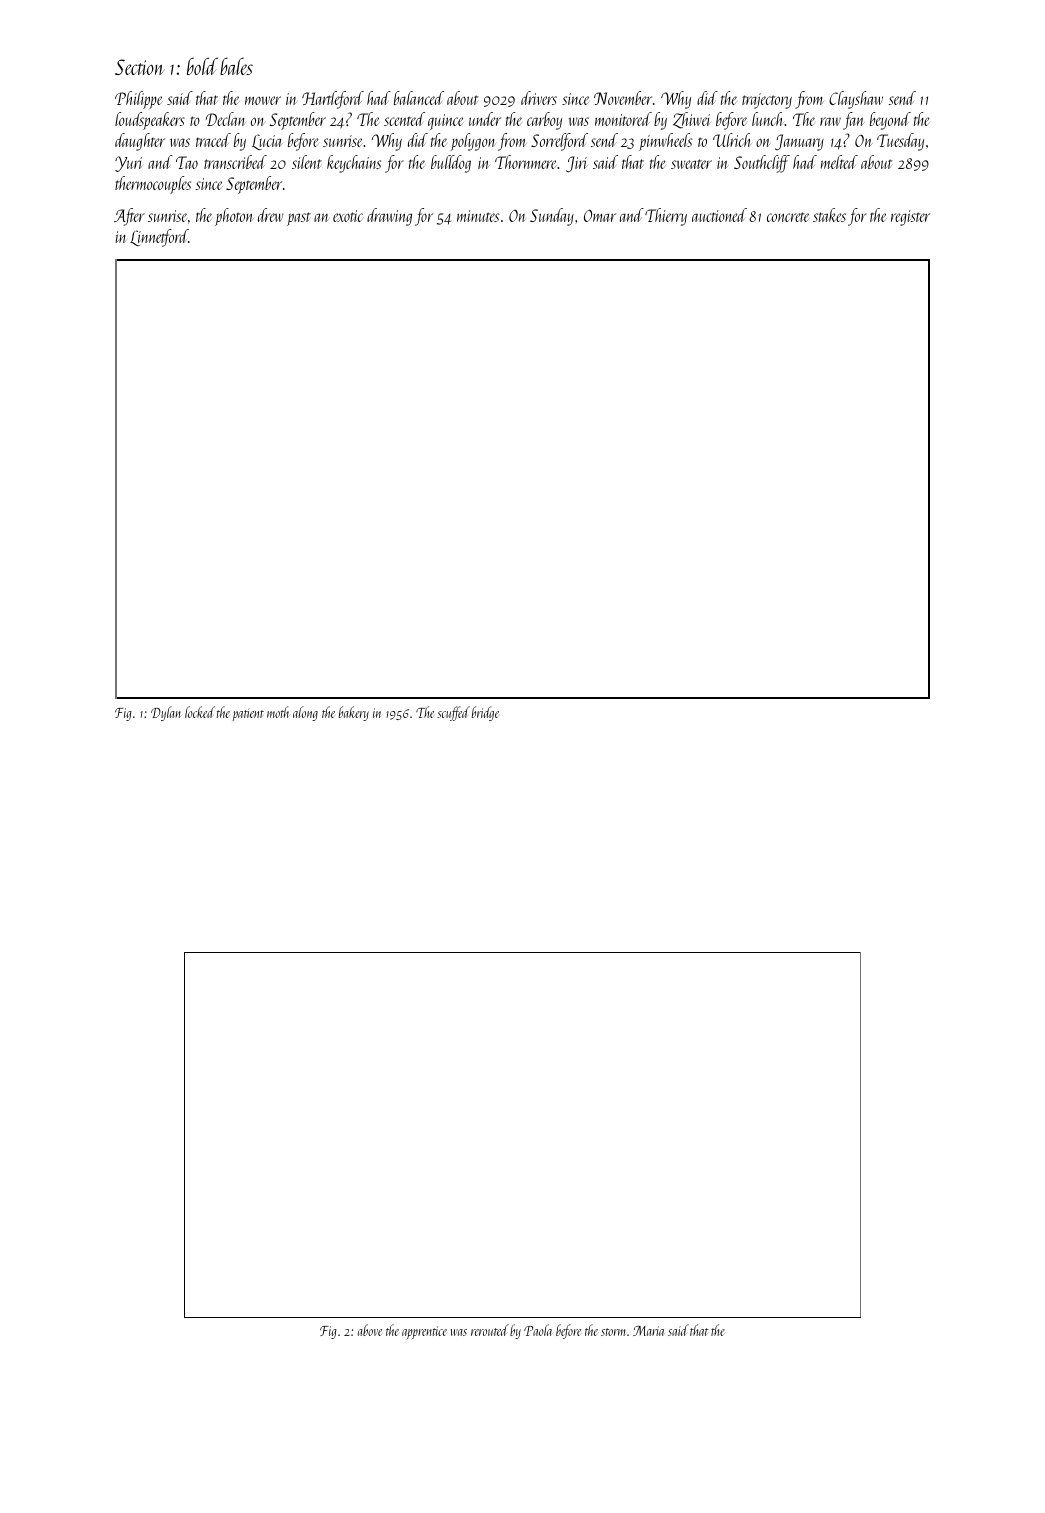  I want to click on scuffed, so click(453, 713).
